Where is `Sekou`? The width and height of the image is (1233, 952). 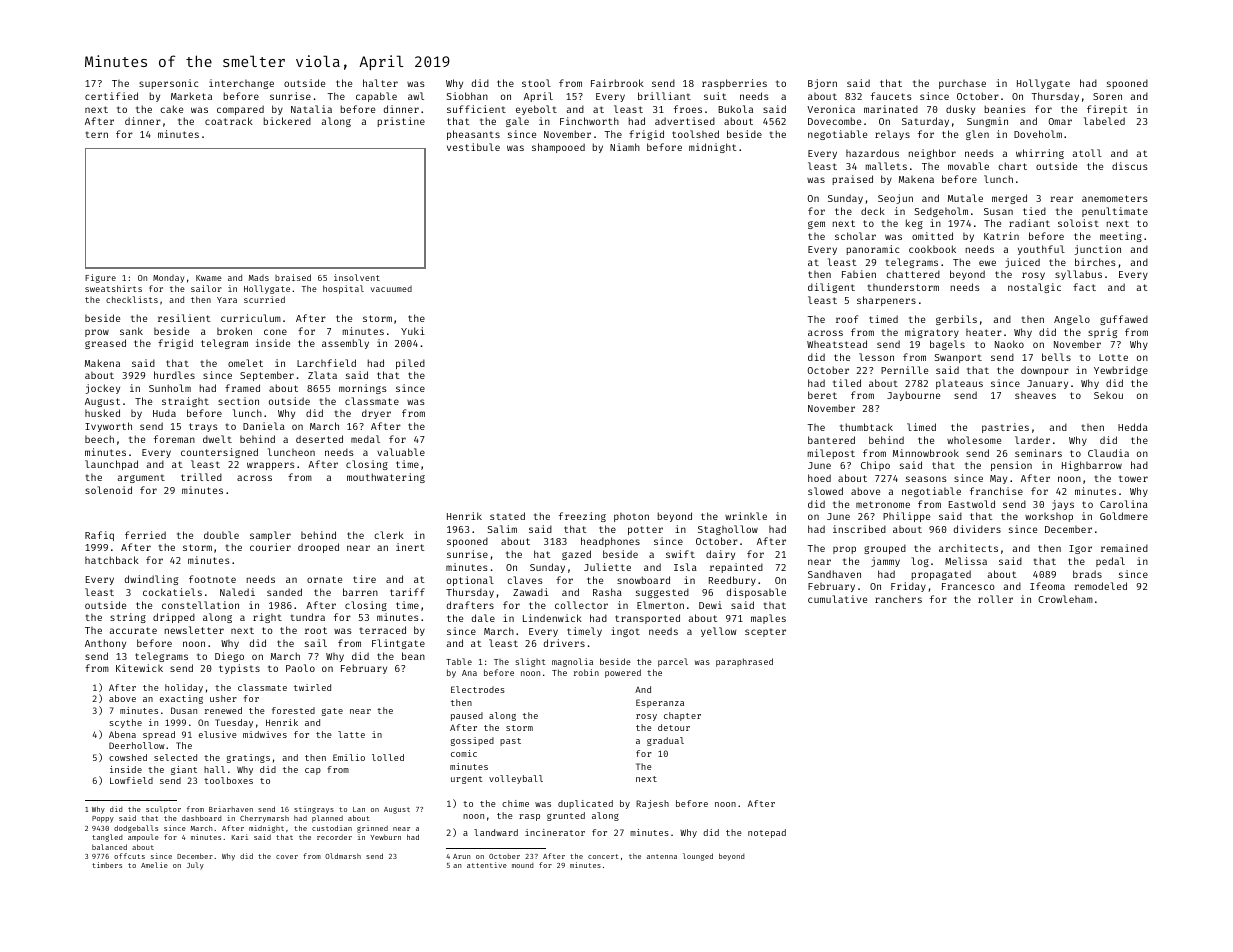
Sekou is located at coordinates (1108, 395).
